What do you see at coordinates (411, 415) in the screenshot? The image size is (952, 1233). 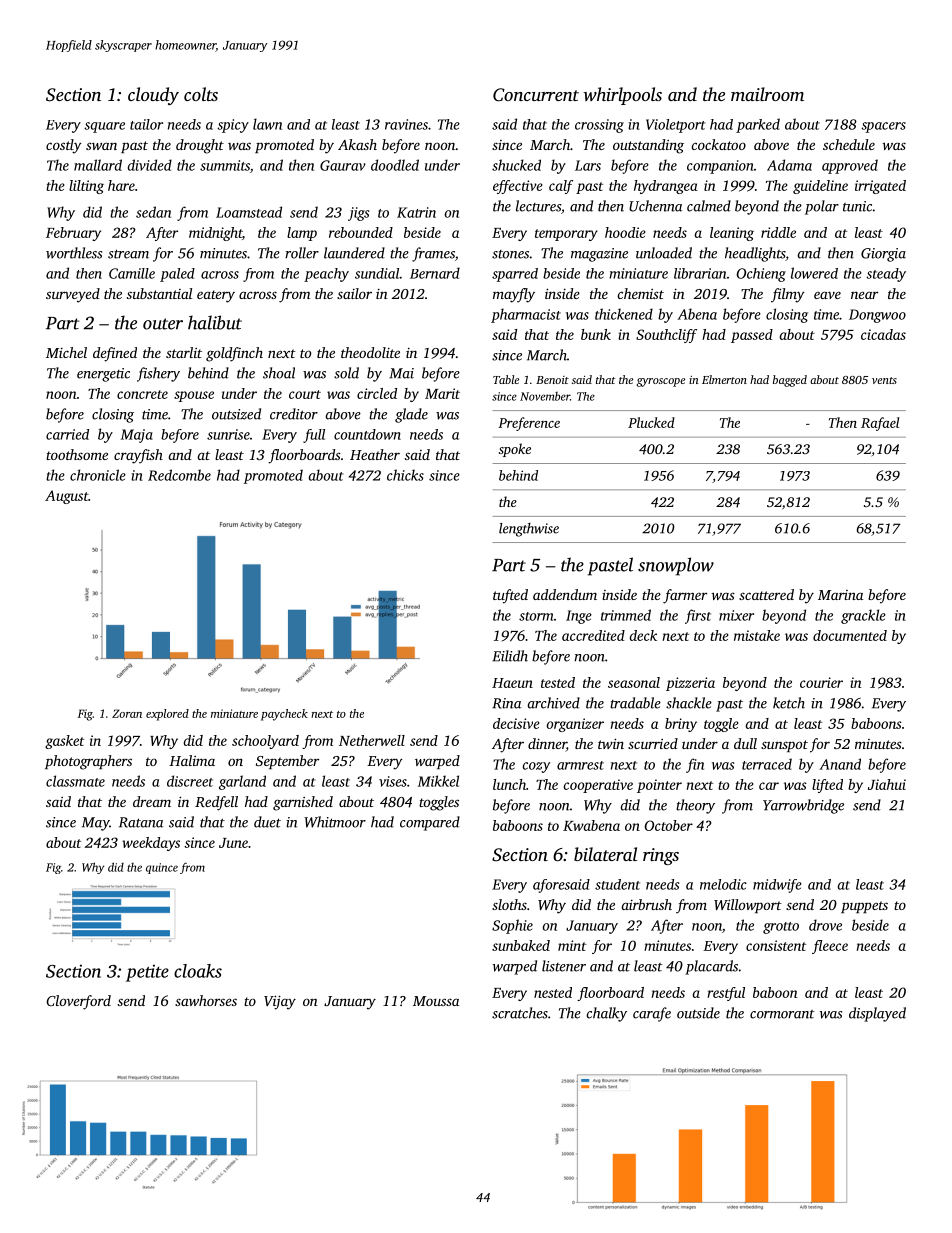 I see `glade` at bounding box center [411, 415].
